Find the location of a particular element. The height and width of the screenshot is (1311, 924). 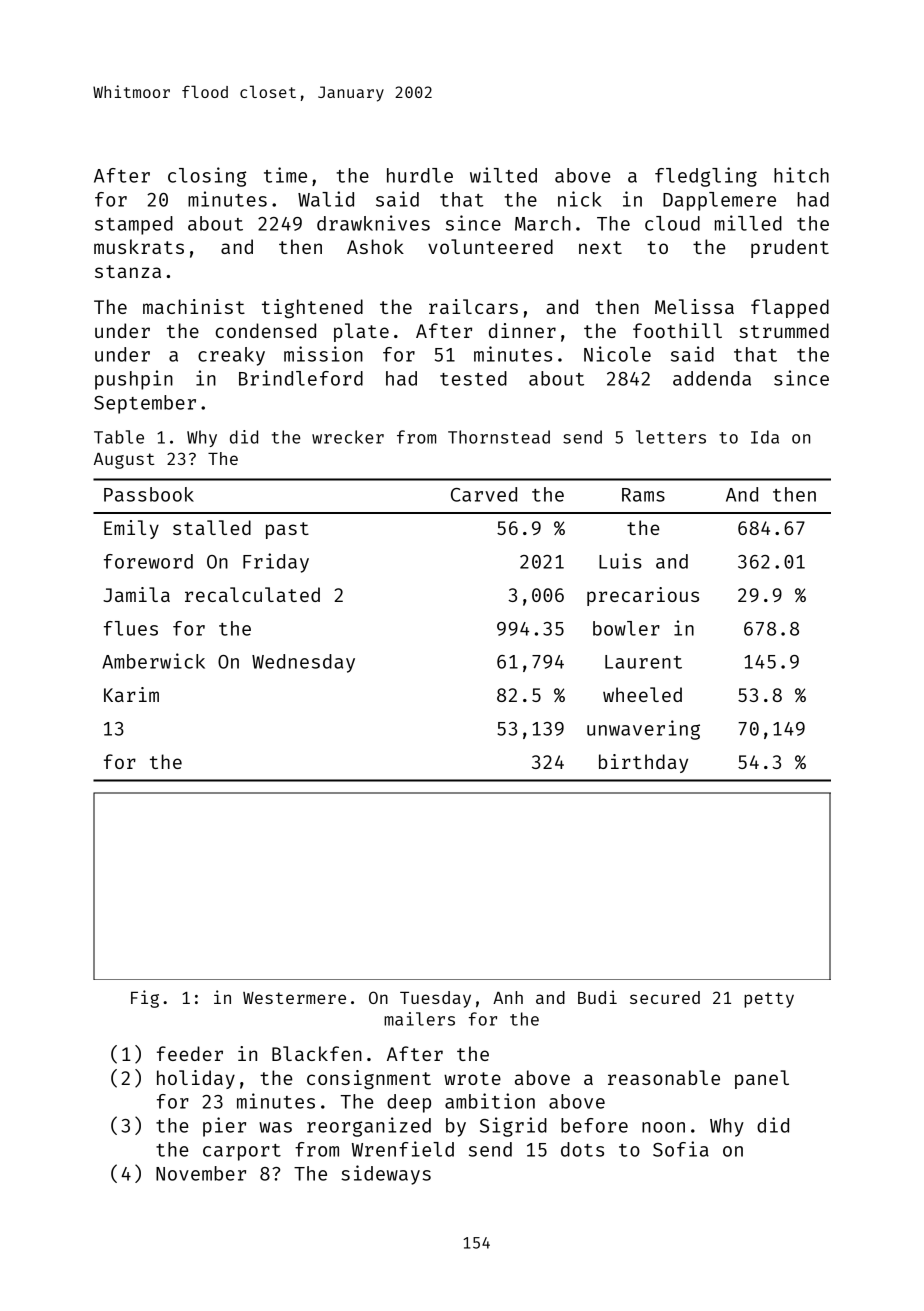

Wednesday is located at coordinates (303, 663).
